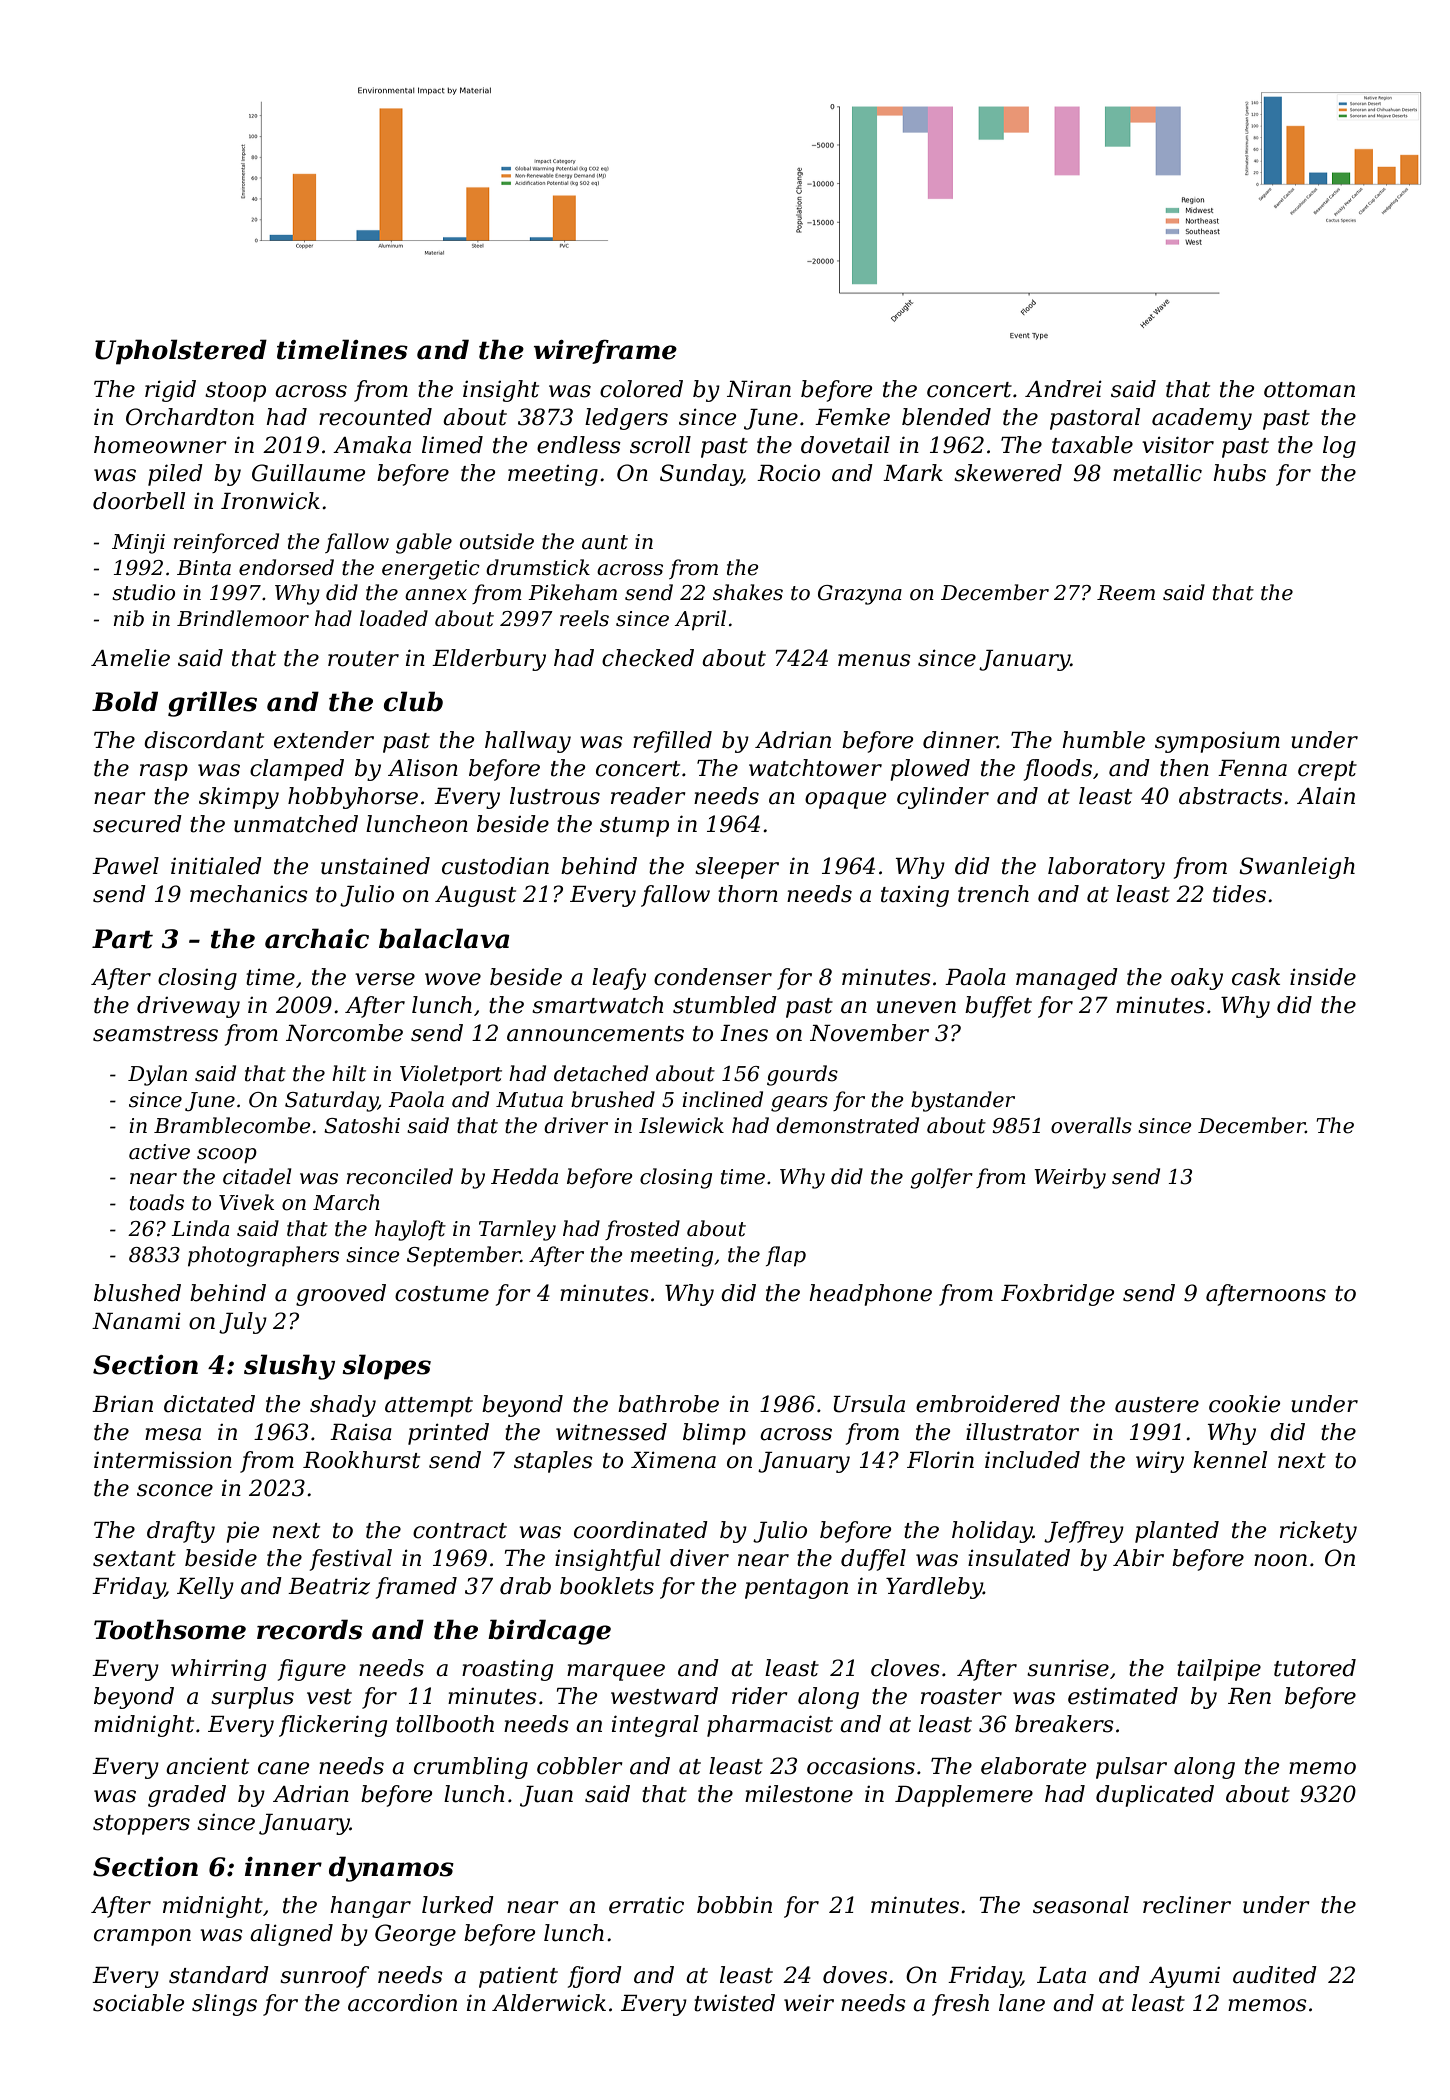 This image has height=2100, width=1450. Describe the element at coordinates (187, 1796) in the image. I see `graded` at that location.
